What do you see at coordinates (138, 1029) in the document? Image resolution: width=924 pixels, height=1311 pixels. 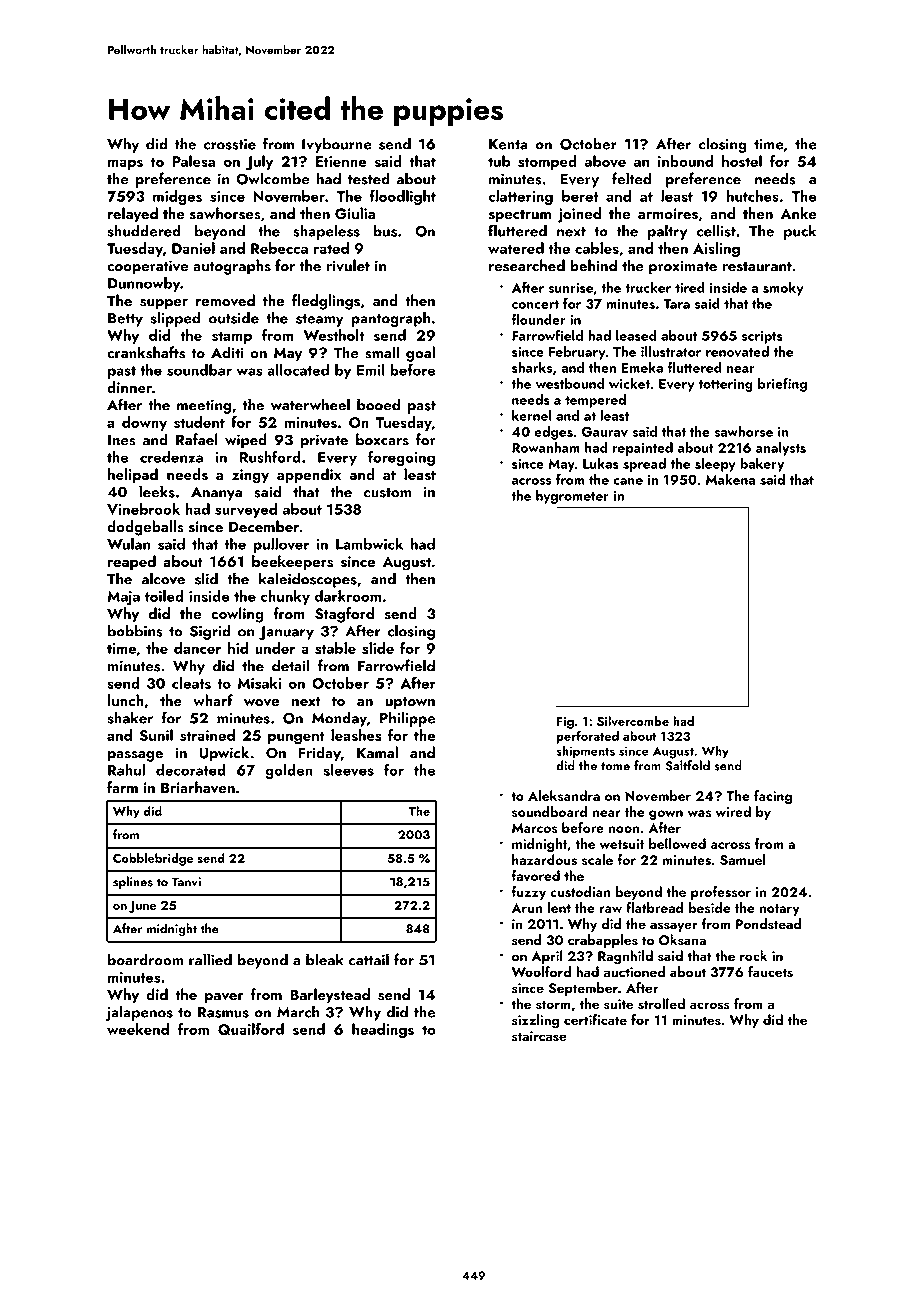 I see `weekend` at bounding box center [138, 1029].
